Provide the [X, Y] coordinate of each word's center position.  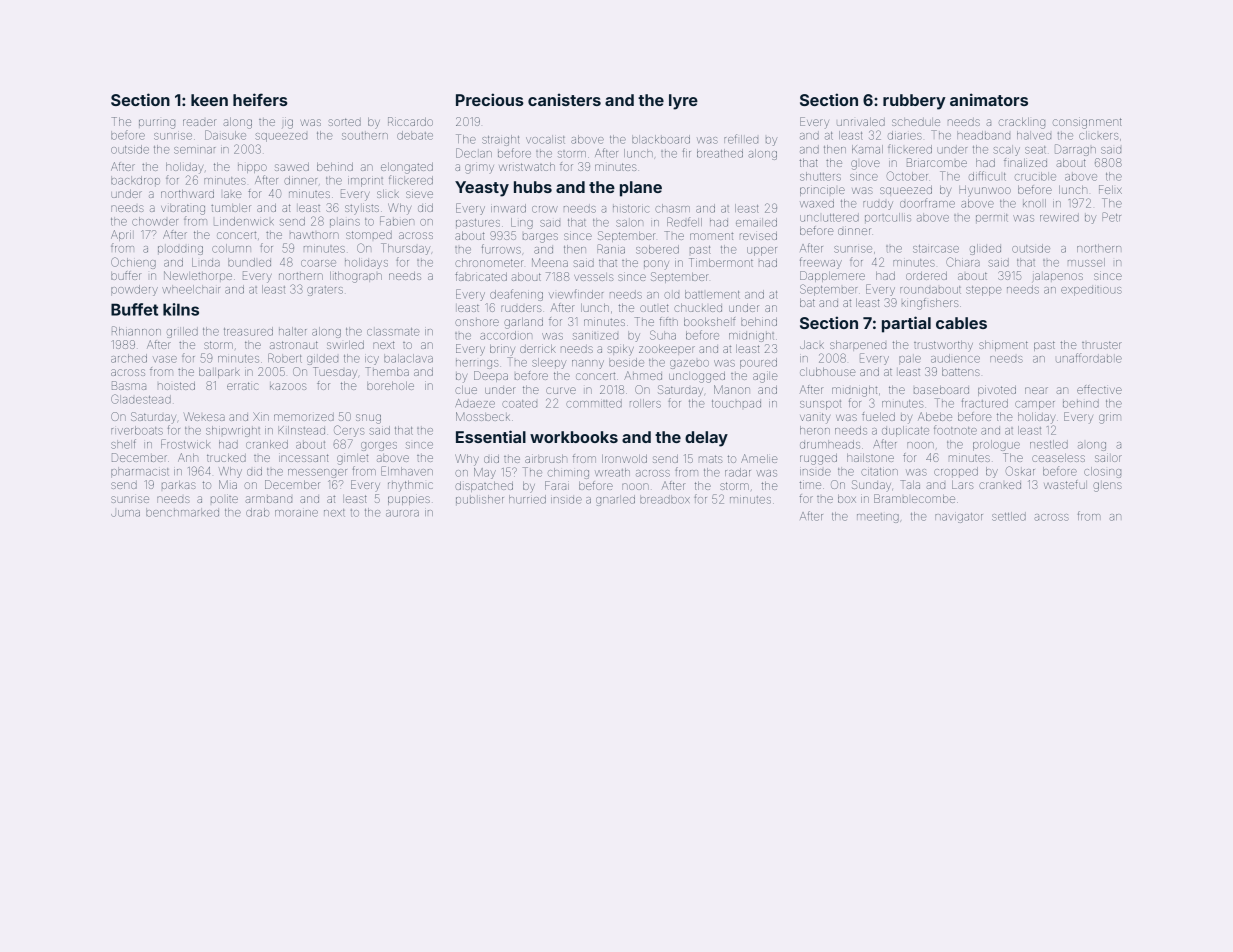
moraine [296, 513]
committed [594, 403]
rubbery [914, 102]
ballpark [219, 373]
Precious [490, 99]
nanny [588, 364]
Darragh [1075, 150]
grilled [182, 332]
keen [209, 100]
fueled [878, 416]
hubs [533, 187]
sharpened [858, 346]
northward [187, 194]
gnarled [615, 500]
